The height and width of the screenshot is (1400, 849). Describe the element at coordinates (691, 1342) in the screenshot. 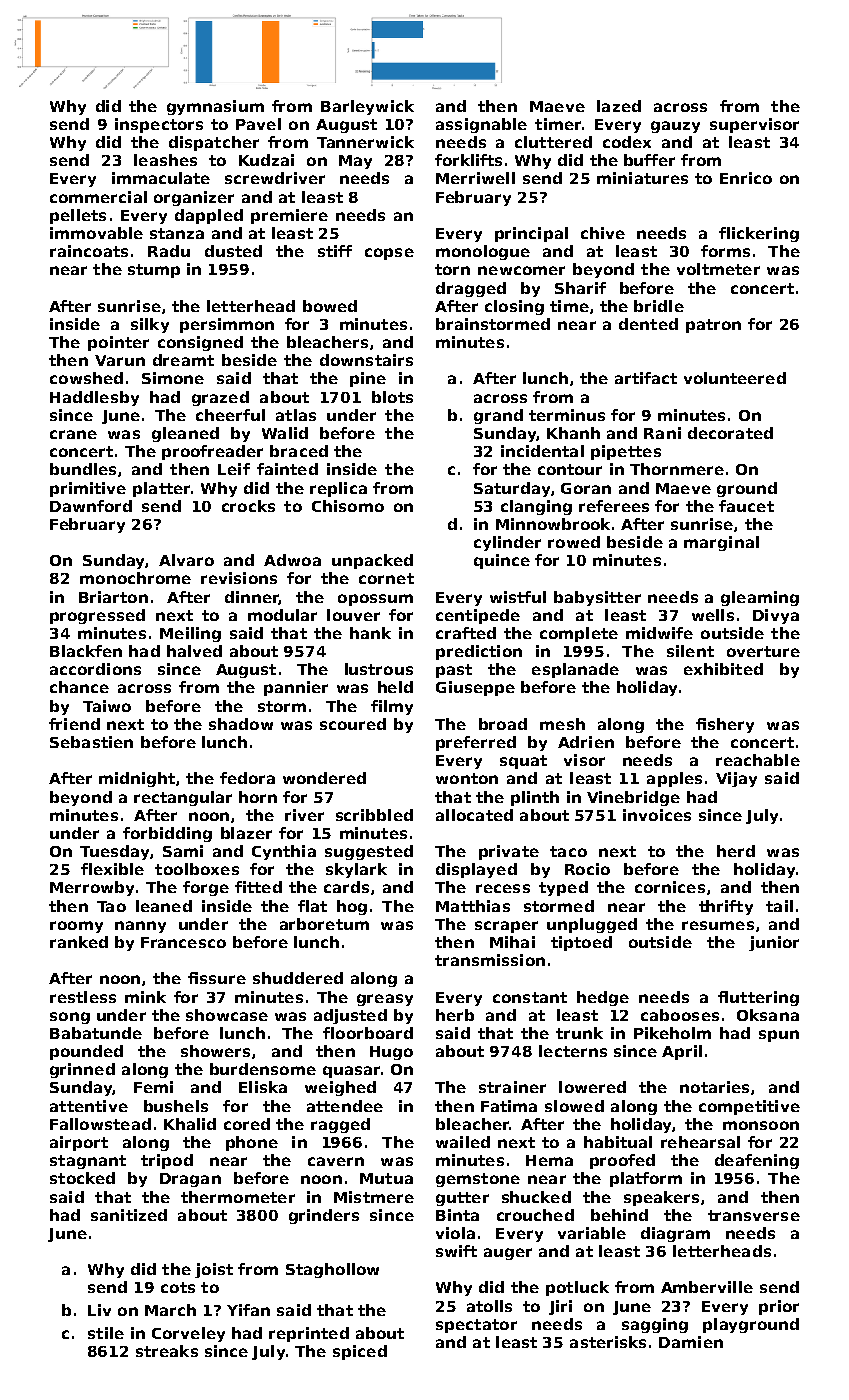

I see `Damien` at that location.
